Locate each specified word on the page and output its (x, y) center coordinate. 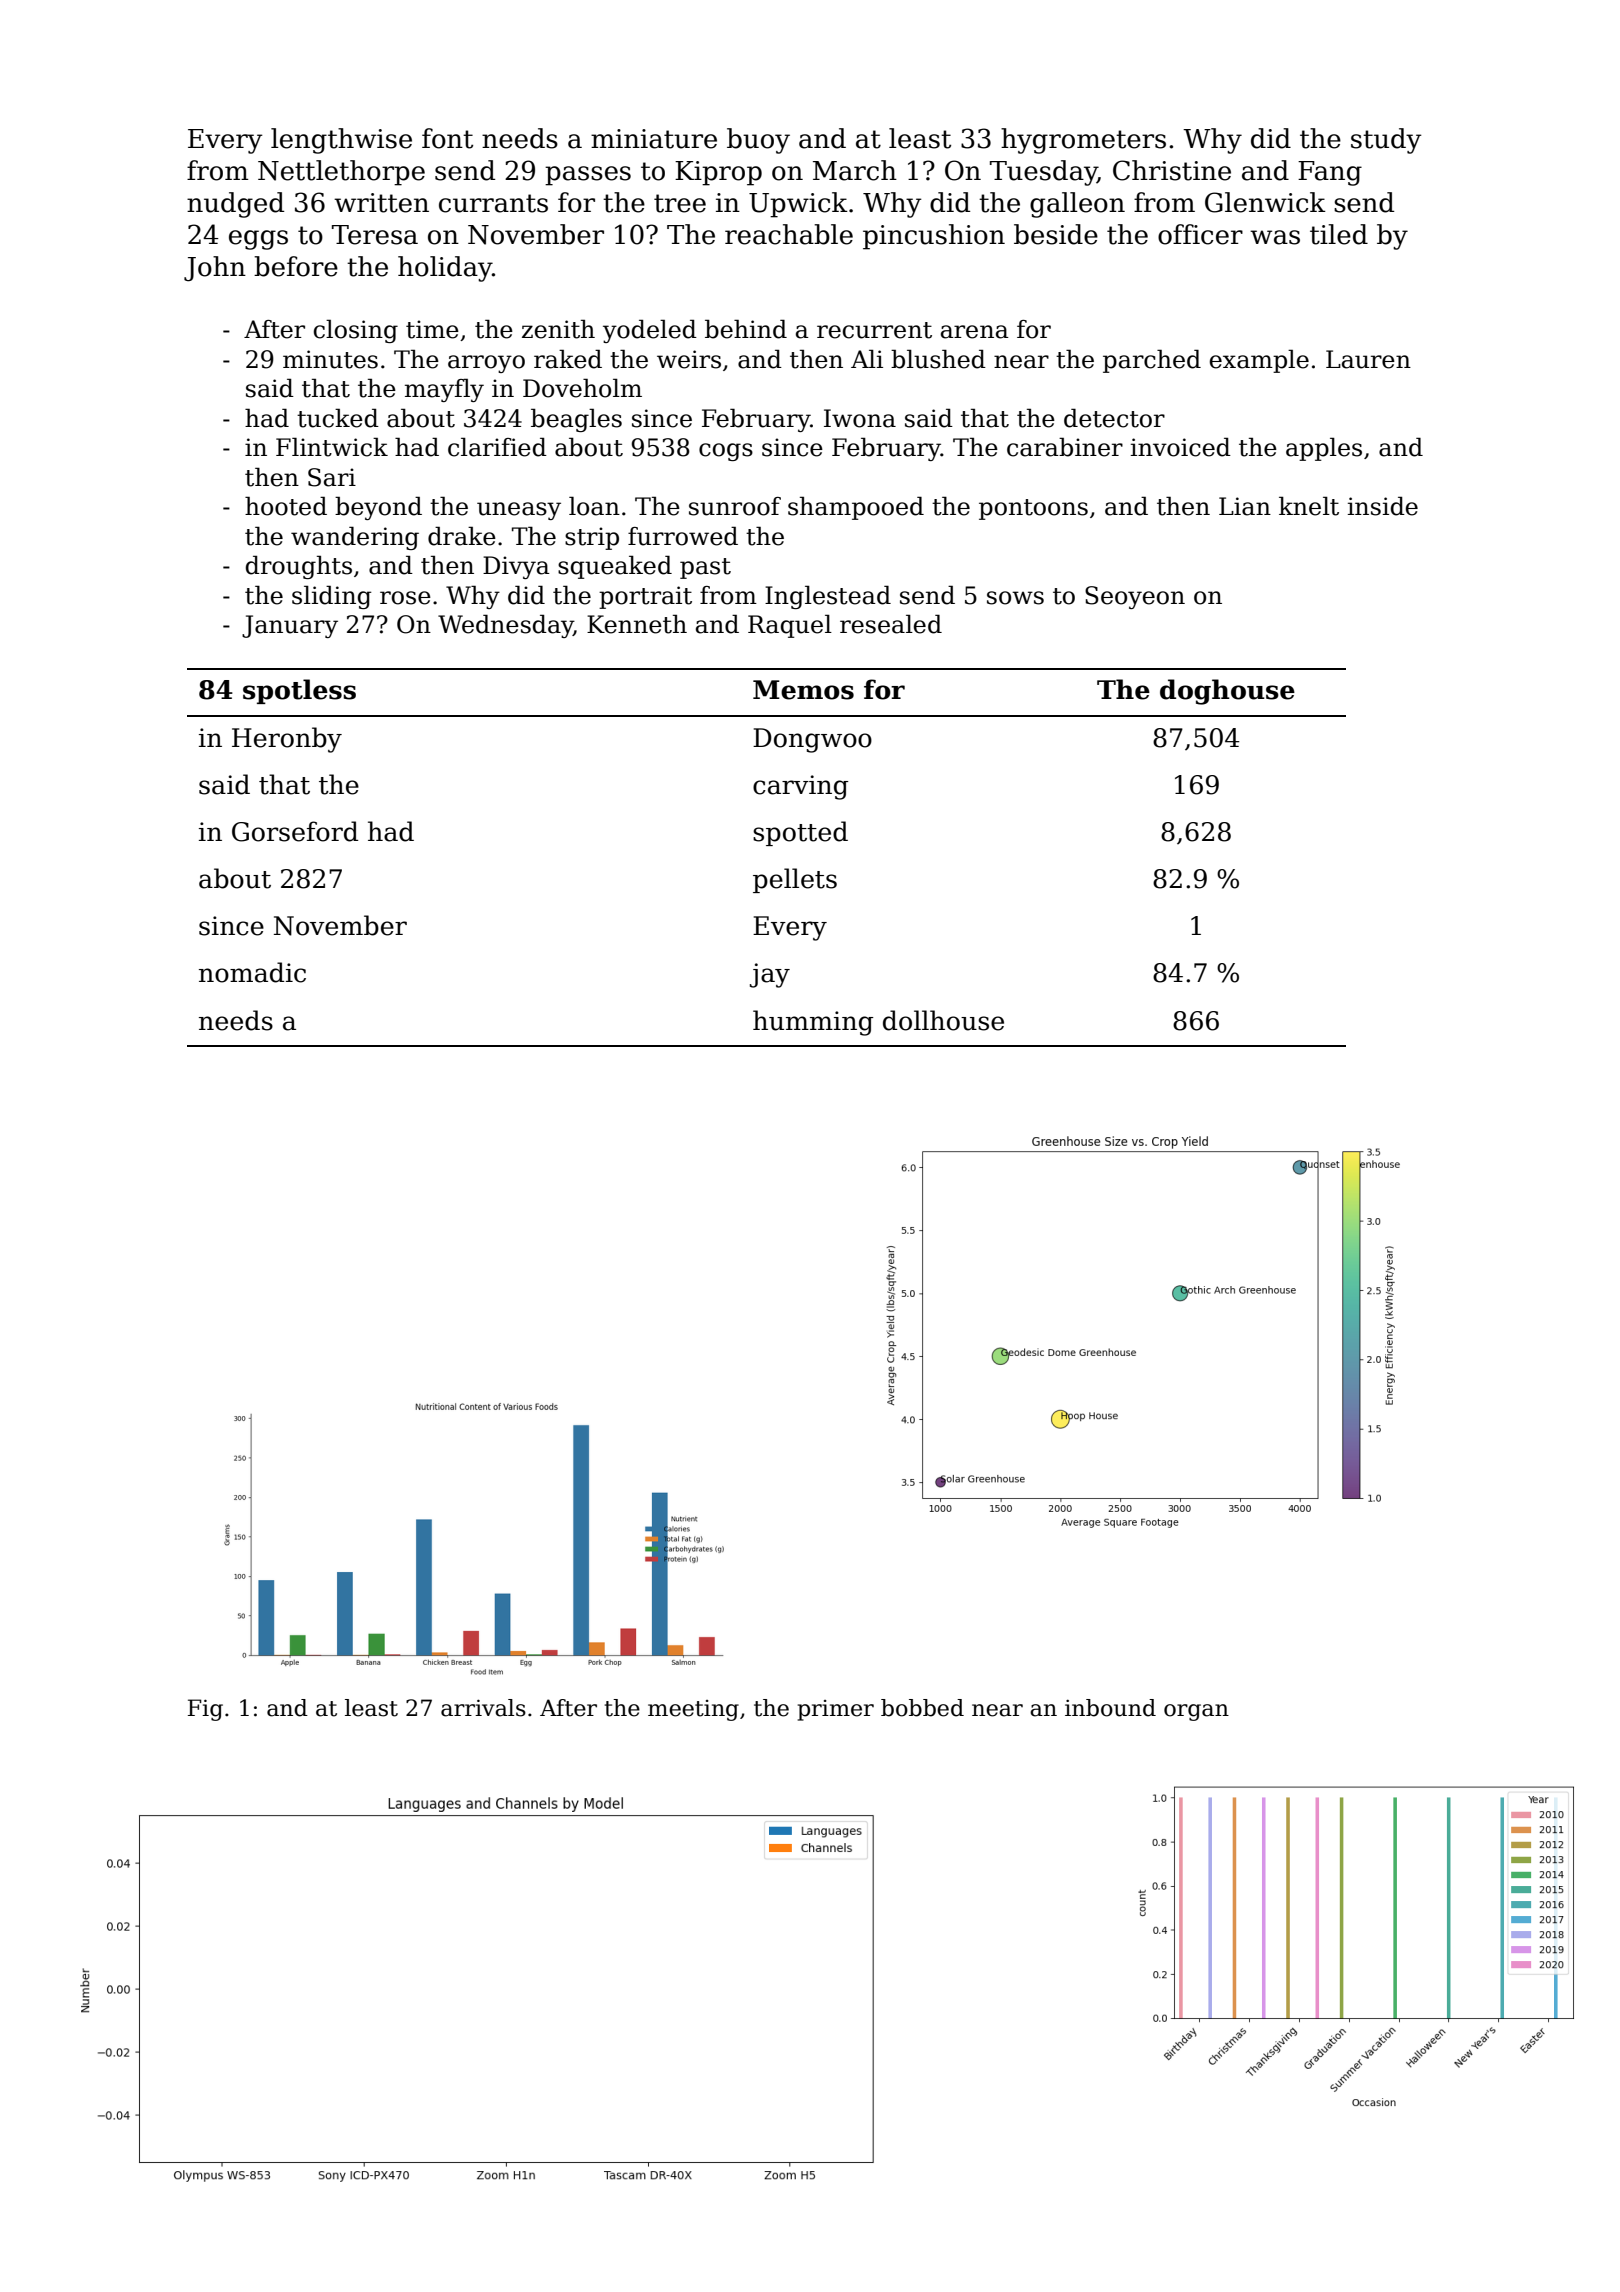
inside (1383, 506)
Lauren (1368, 359)
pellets (795, 880)
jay (770, 975)
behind (746, 329)
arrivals (483, 1708)
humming (813, 1023)
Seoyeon (1135, 597)
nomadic (252, 972)
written (381, 203)
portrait (645, 597)
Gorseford (295, 831)
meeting (693, 1710)
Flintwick (332, 447)
